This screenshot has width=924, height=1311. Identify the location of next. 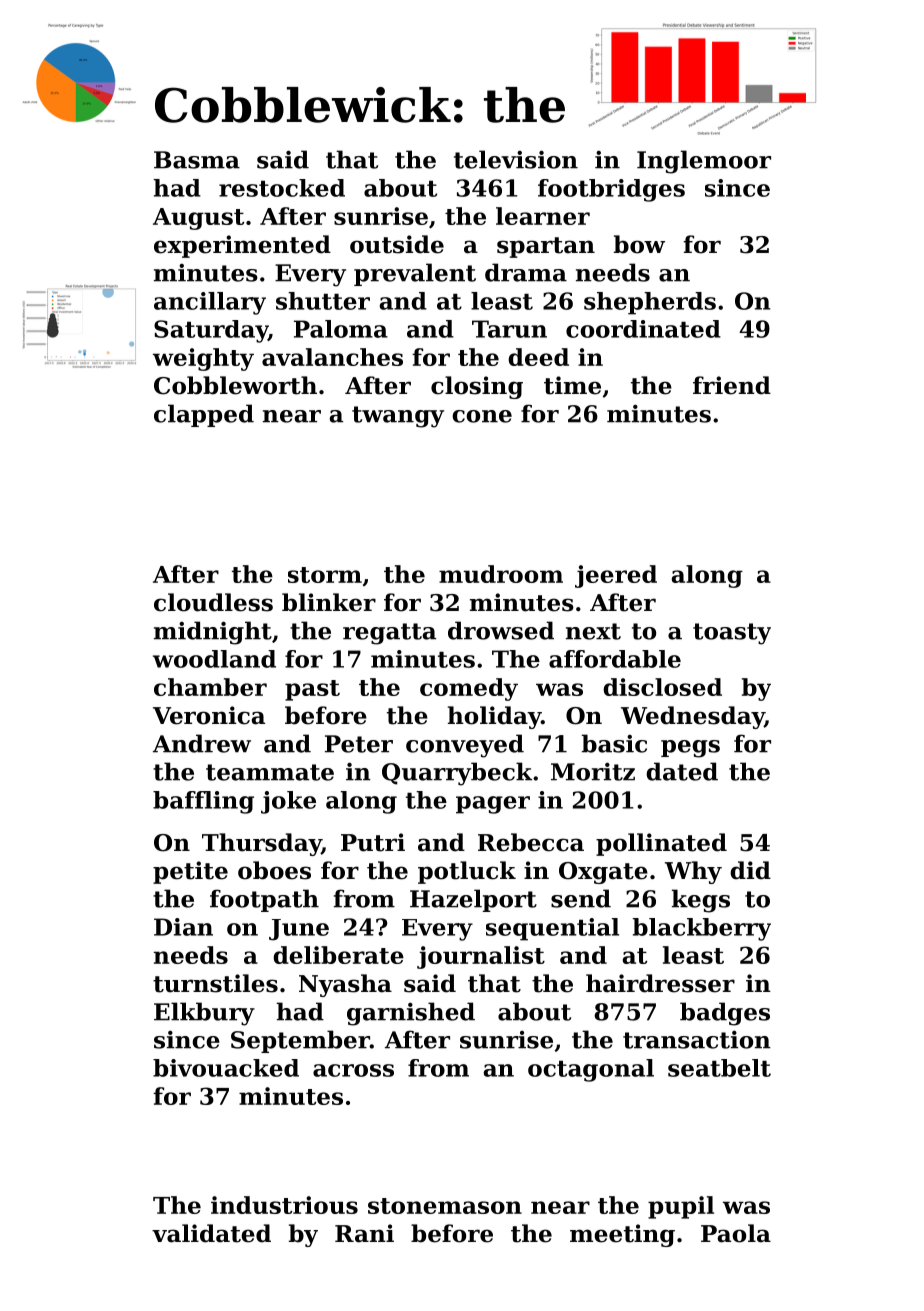
(593, 631).
